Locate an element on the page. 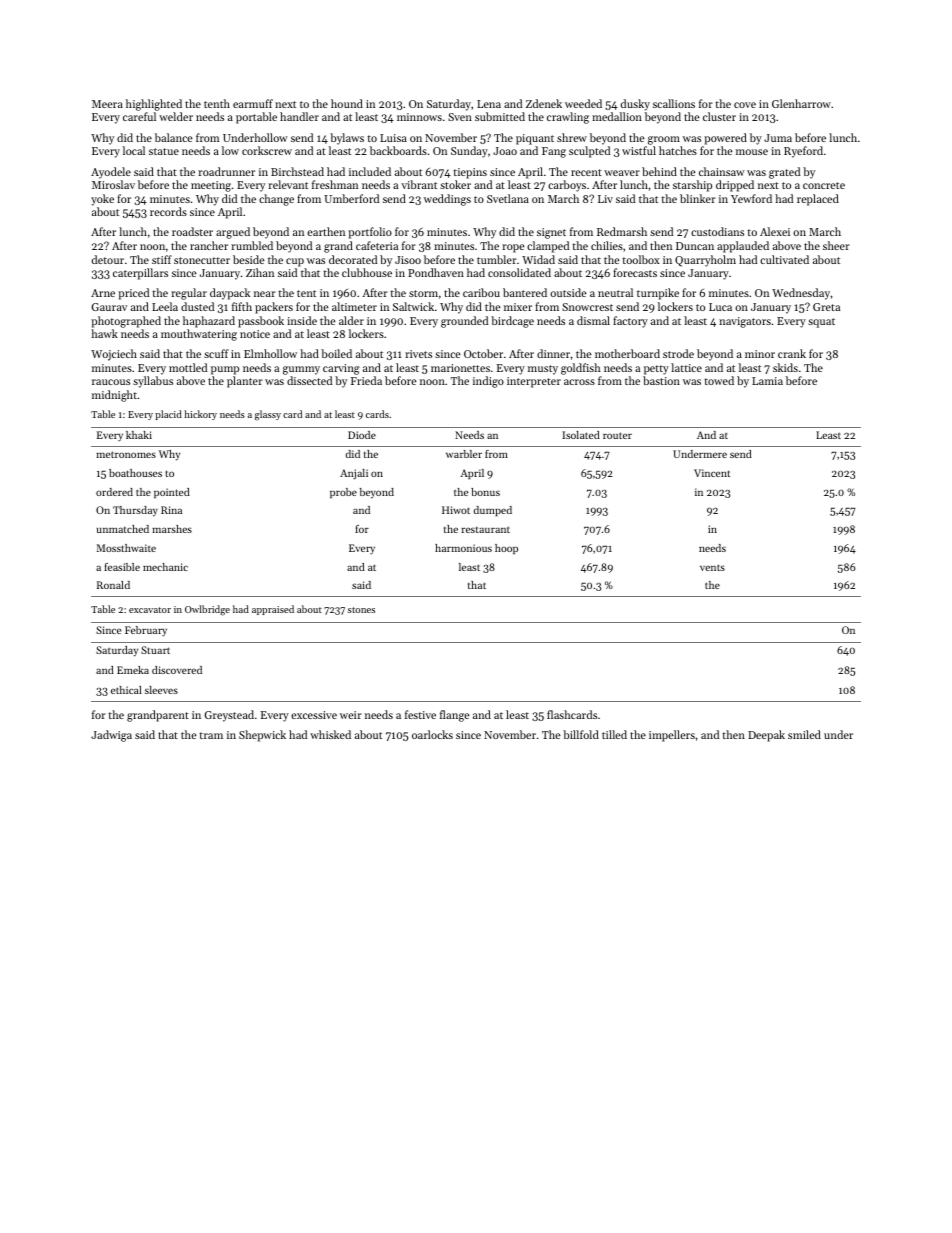 The image size is (952, 1233). submitted is located at coordinates (500, 116).
